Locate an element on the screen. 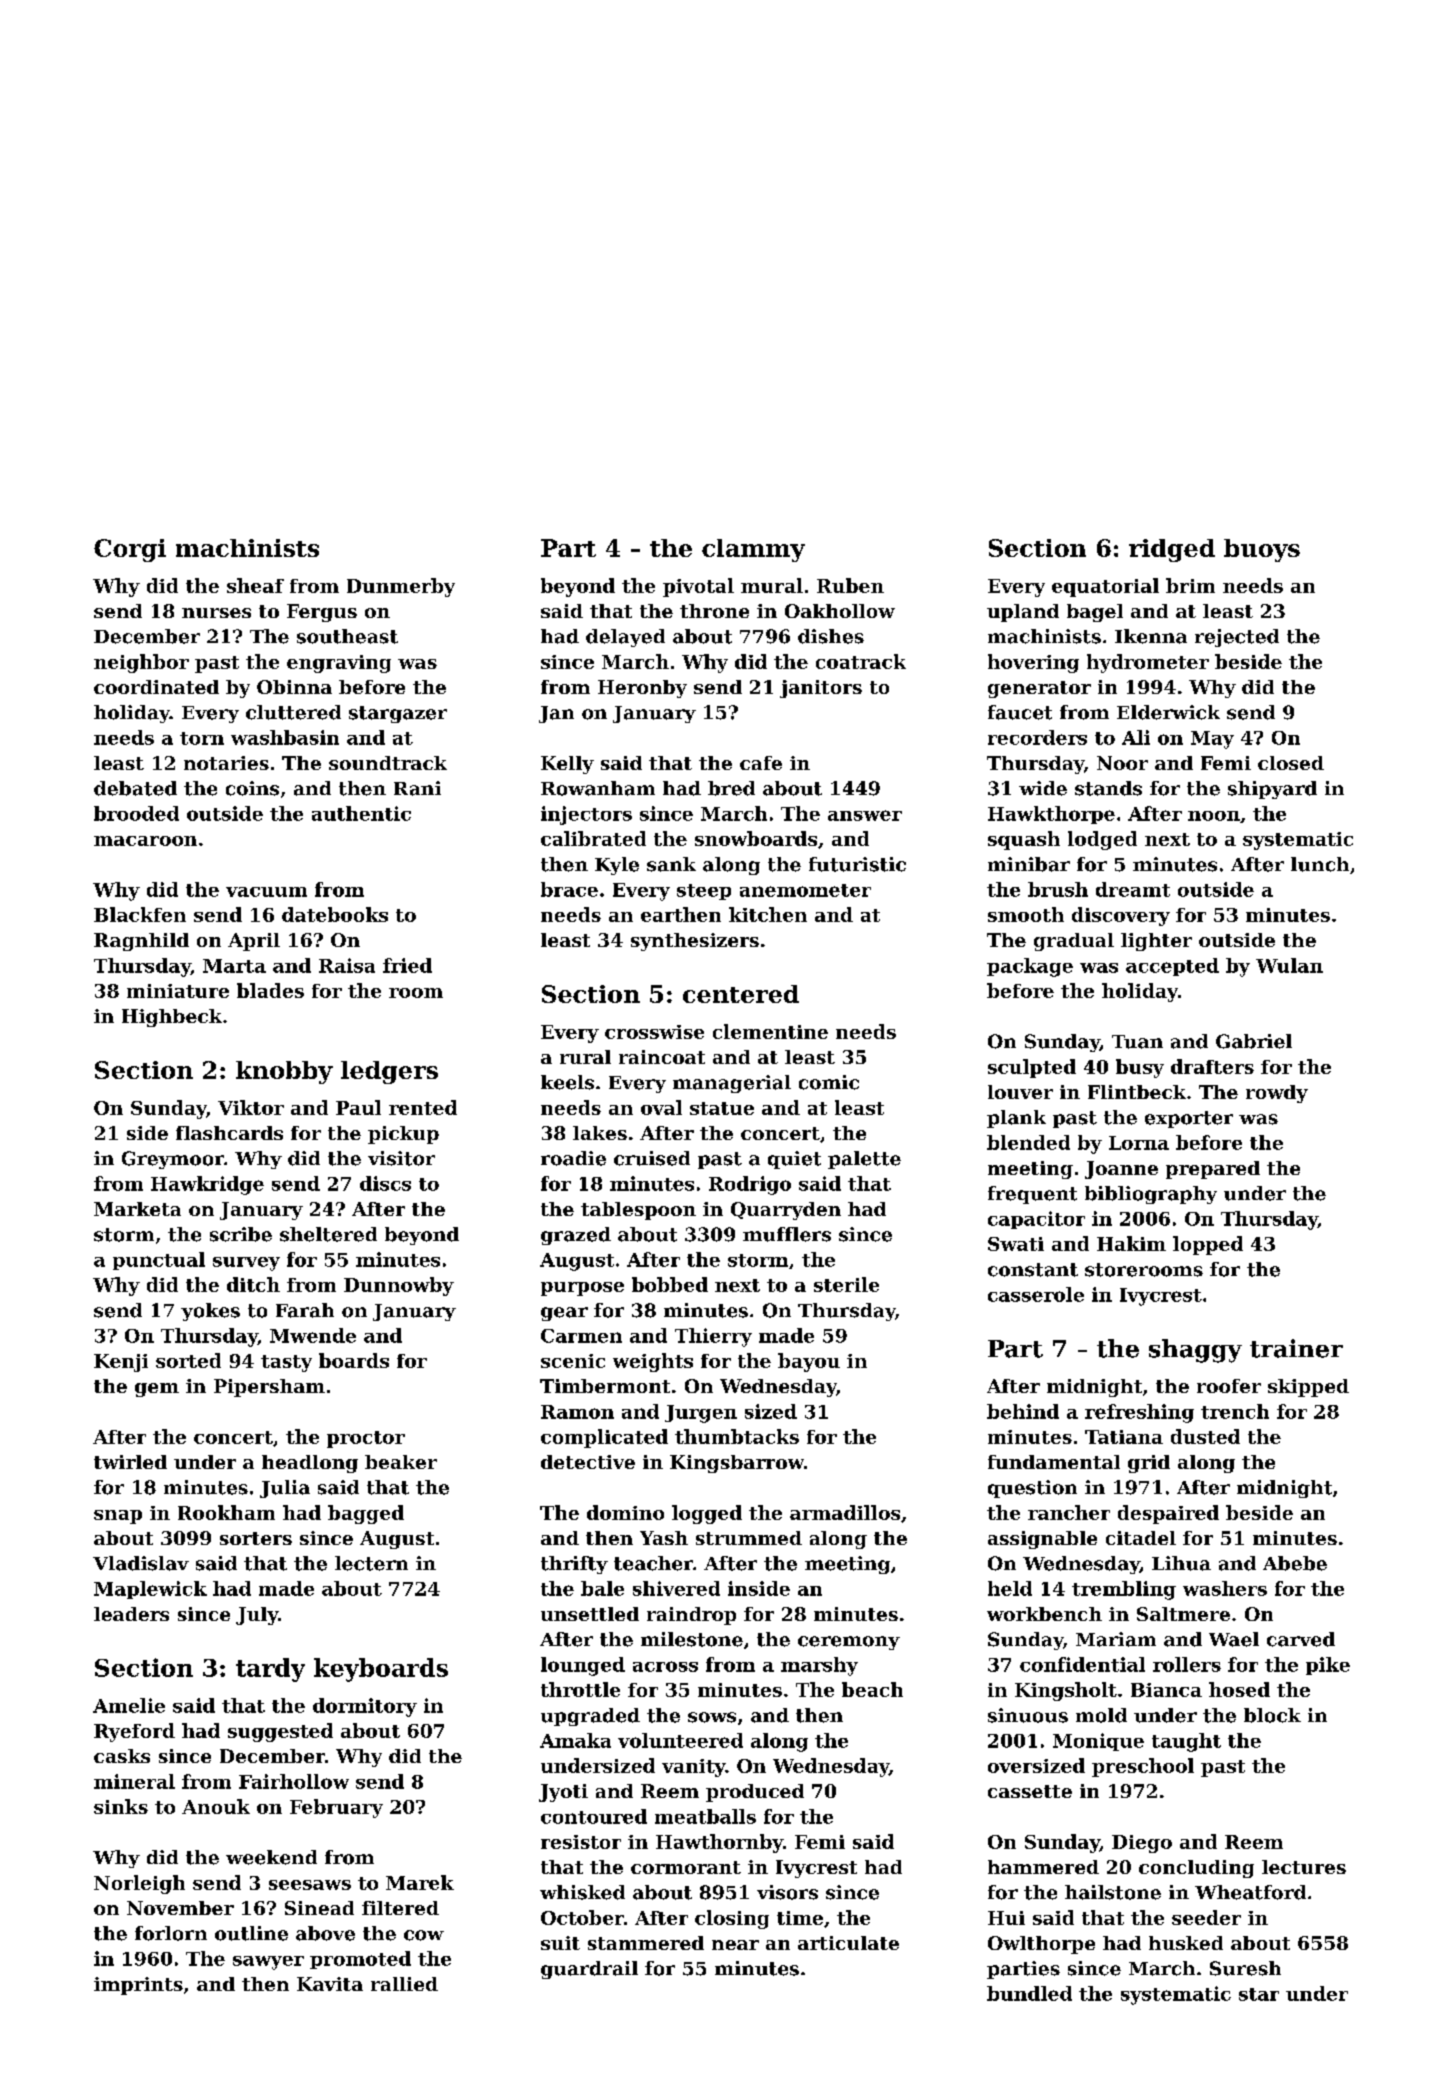  weekend is located at coordinates (271, 1857).
